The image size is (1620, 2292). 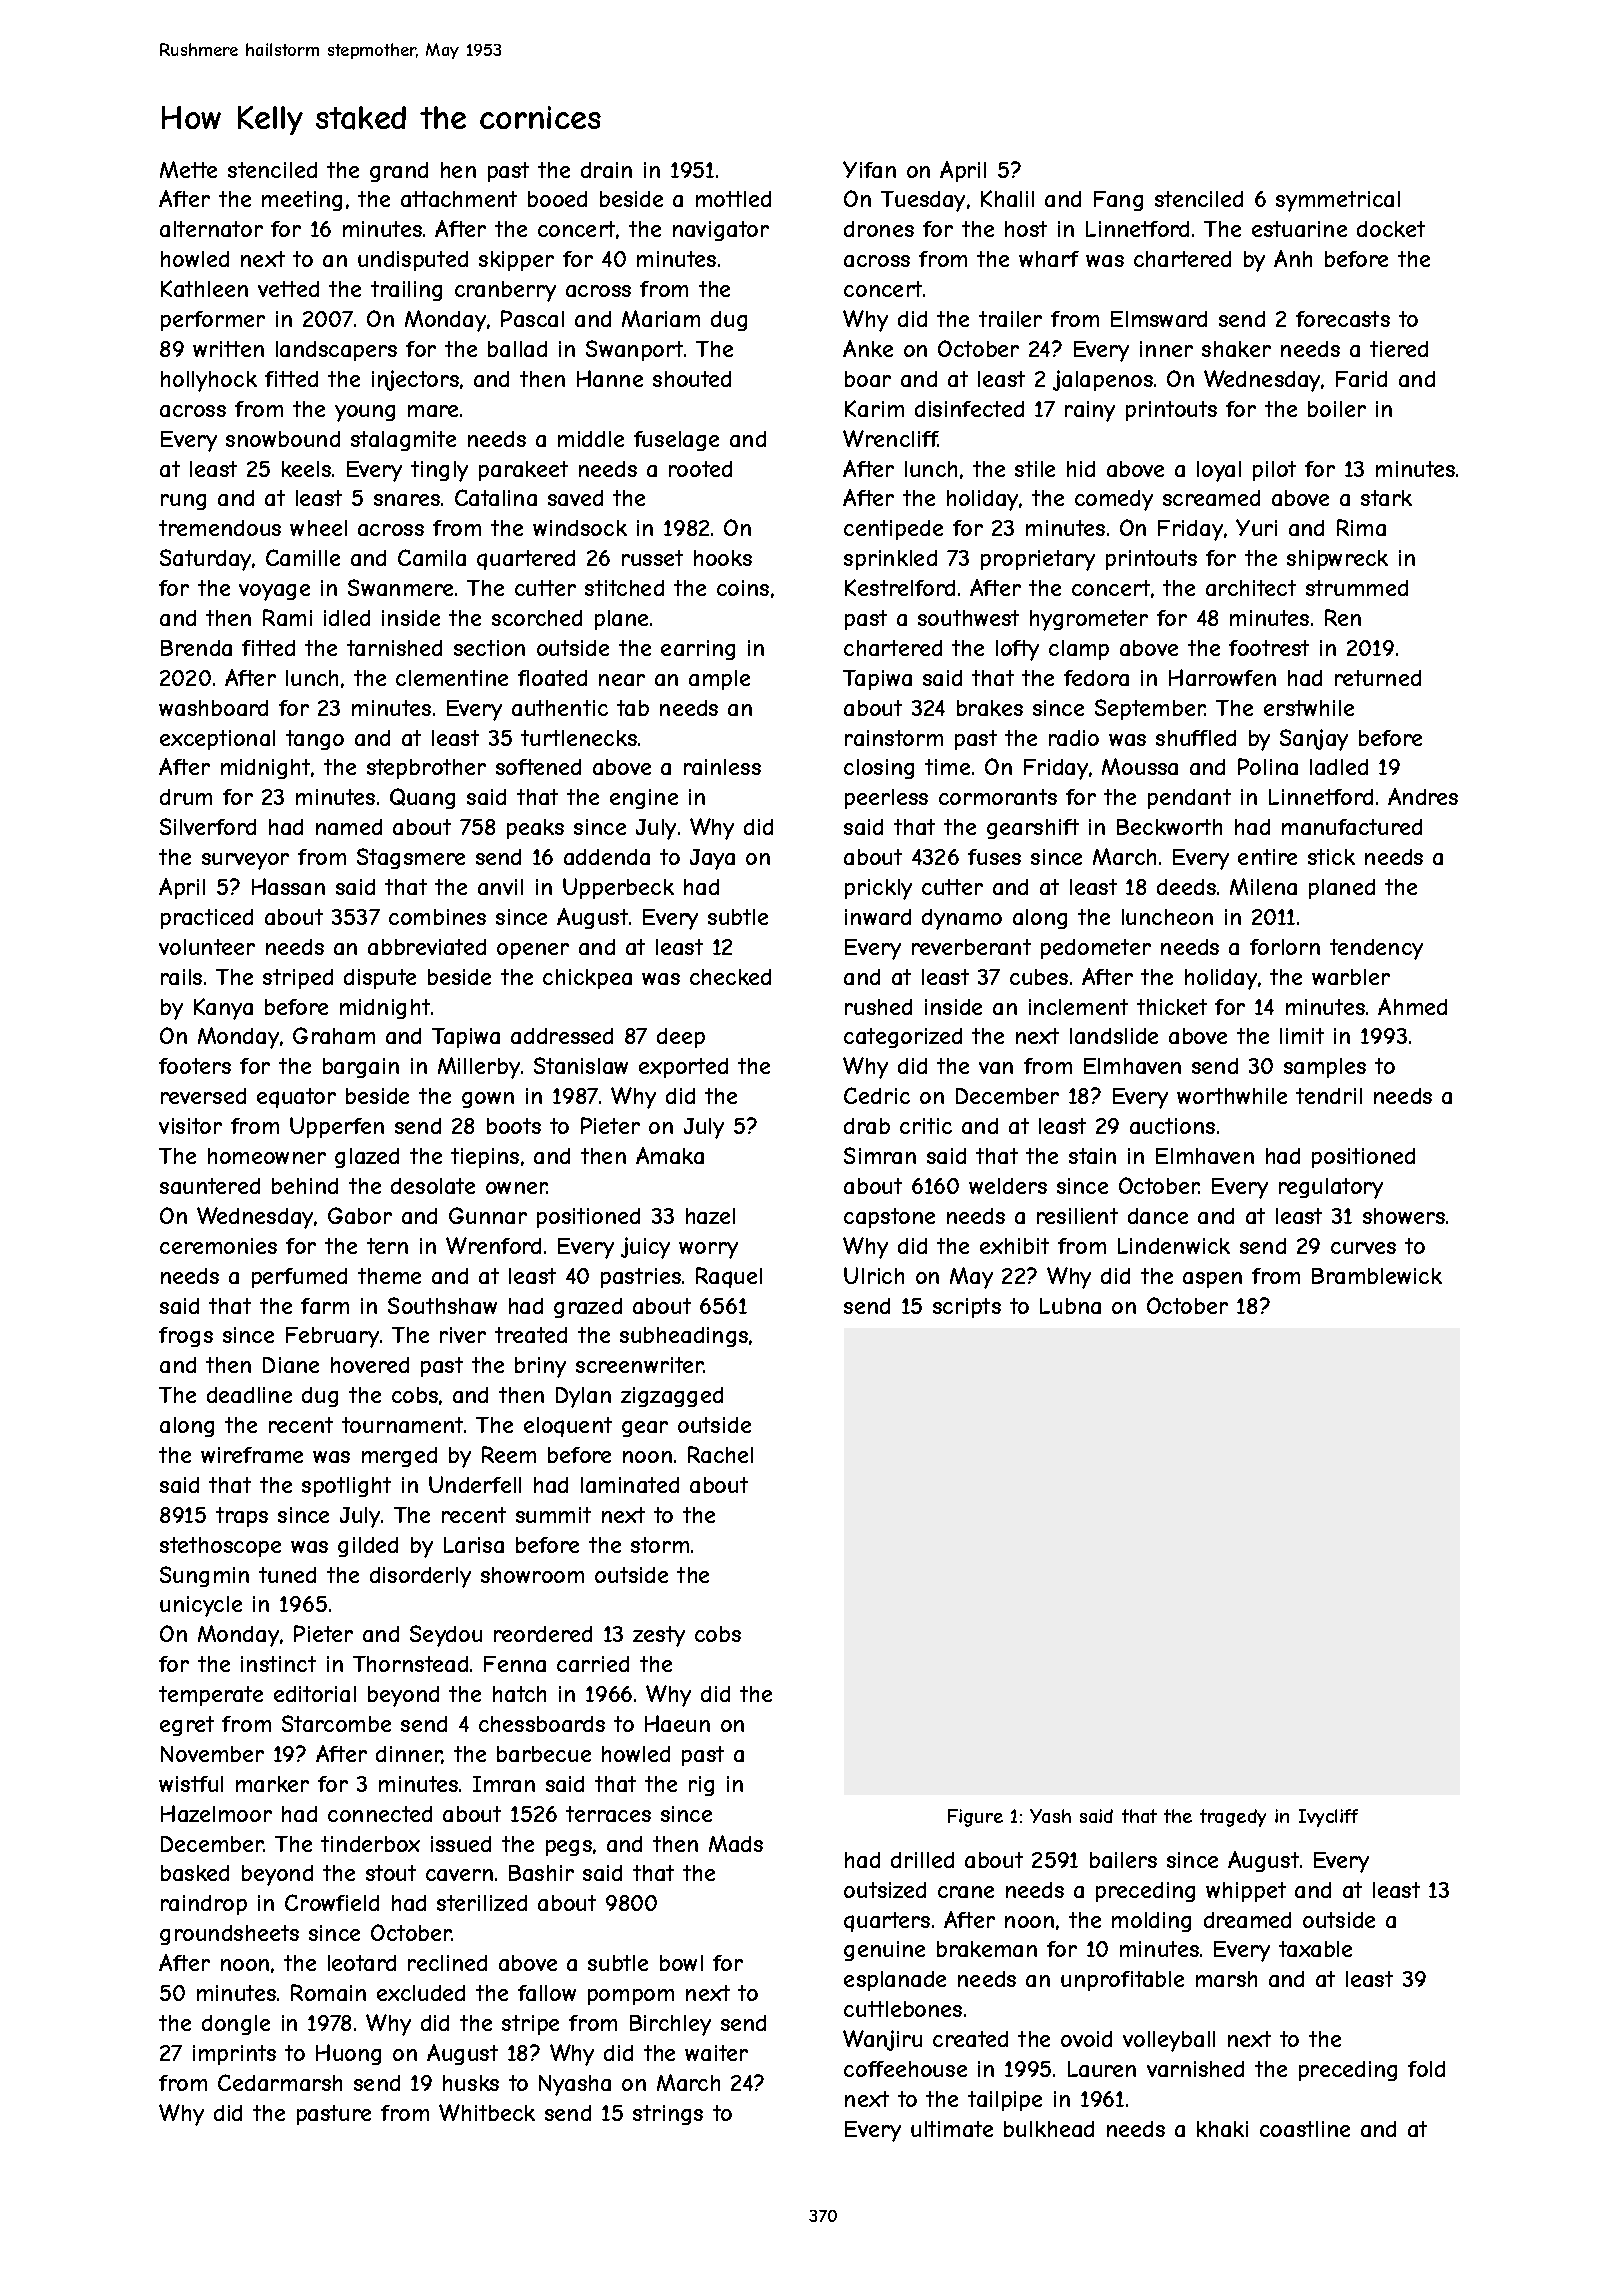 I want to click on earring, so click(x=698, y=650).
